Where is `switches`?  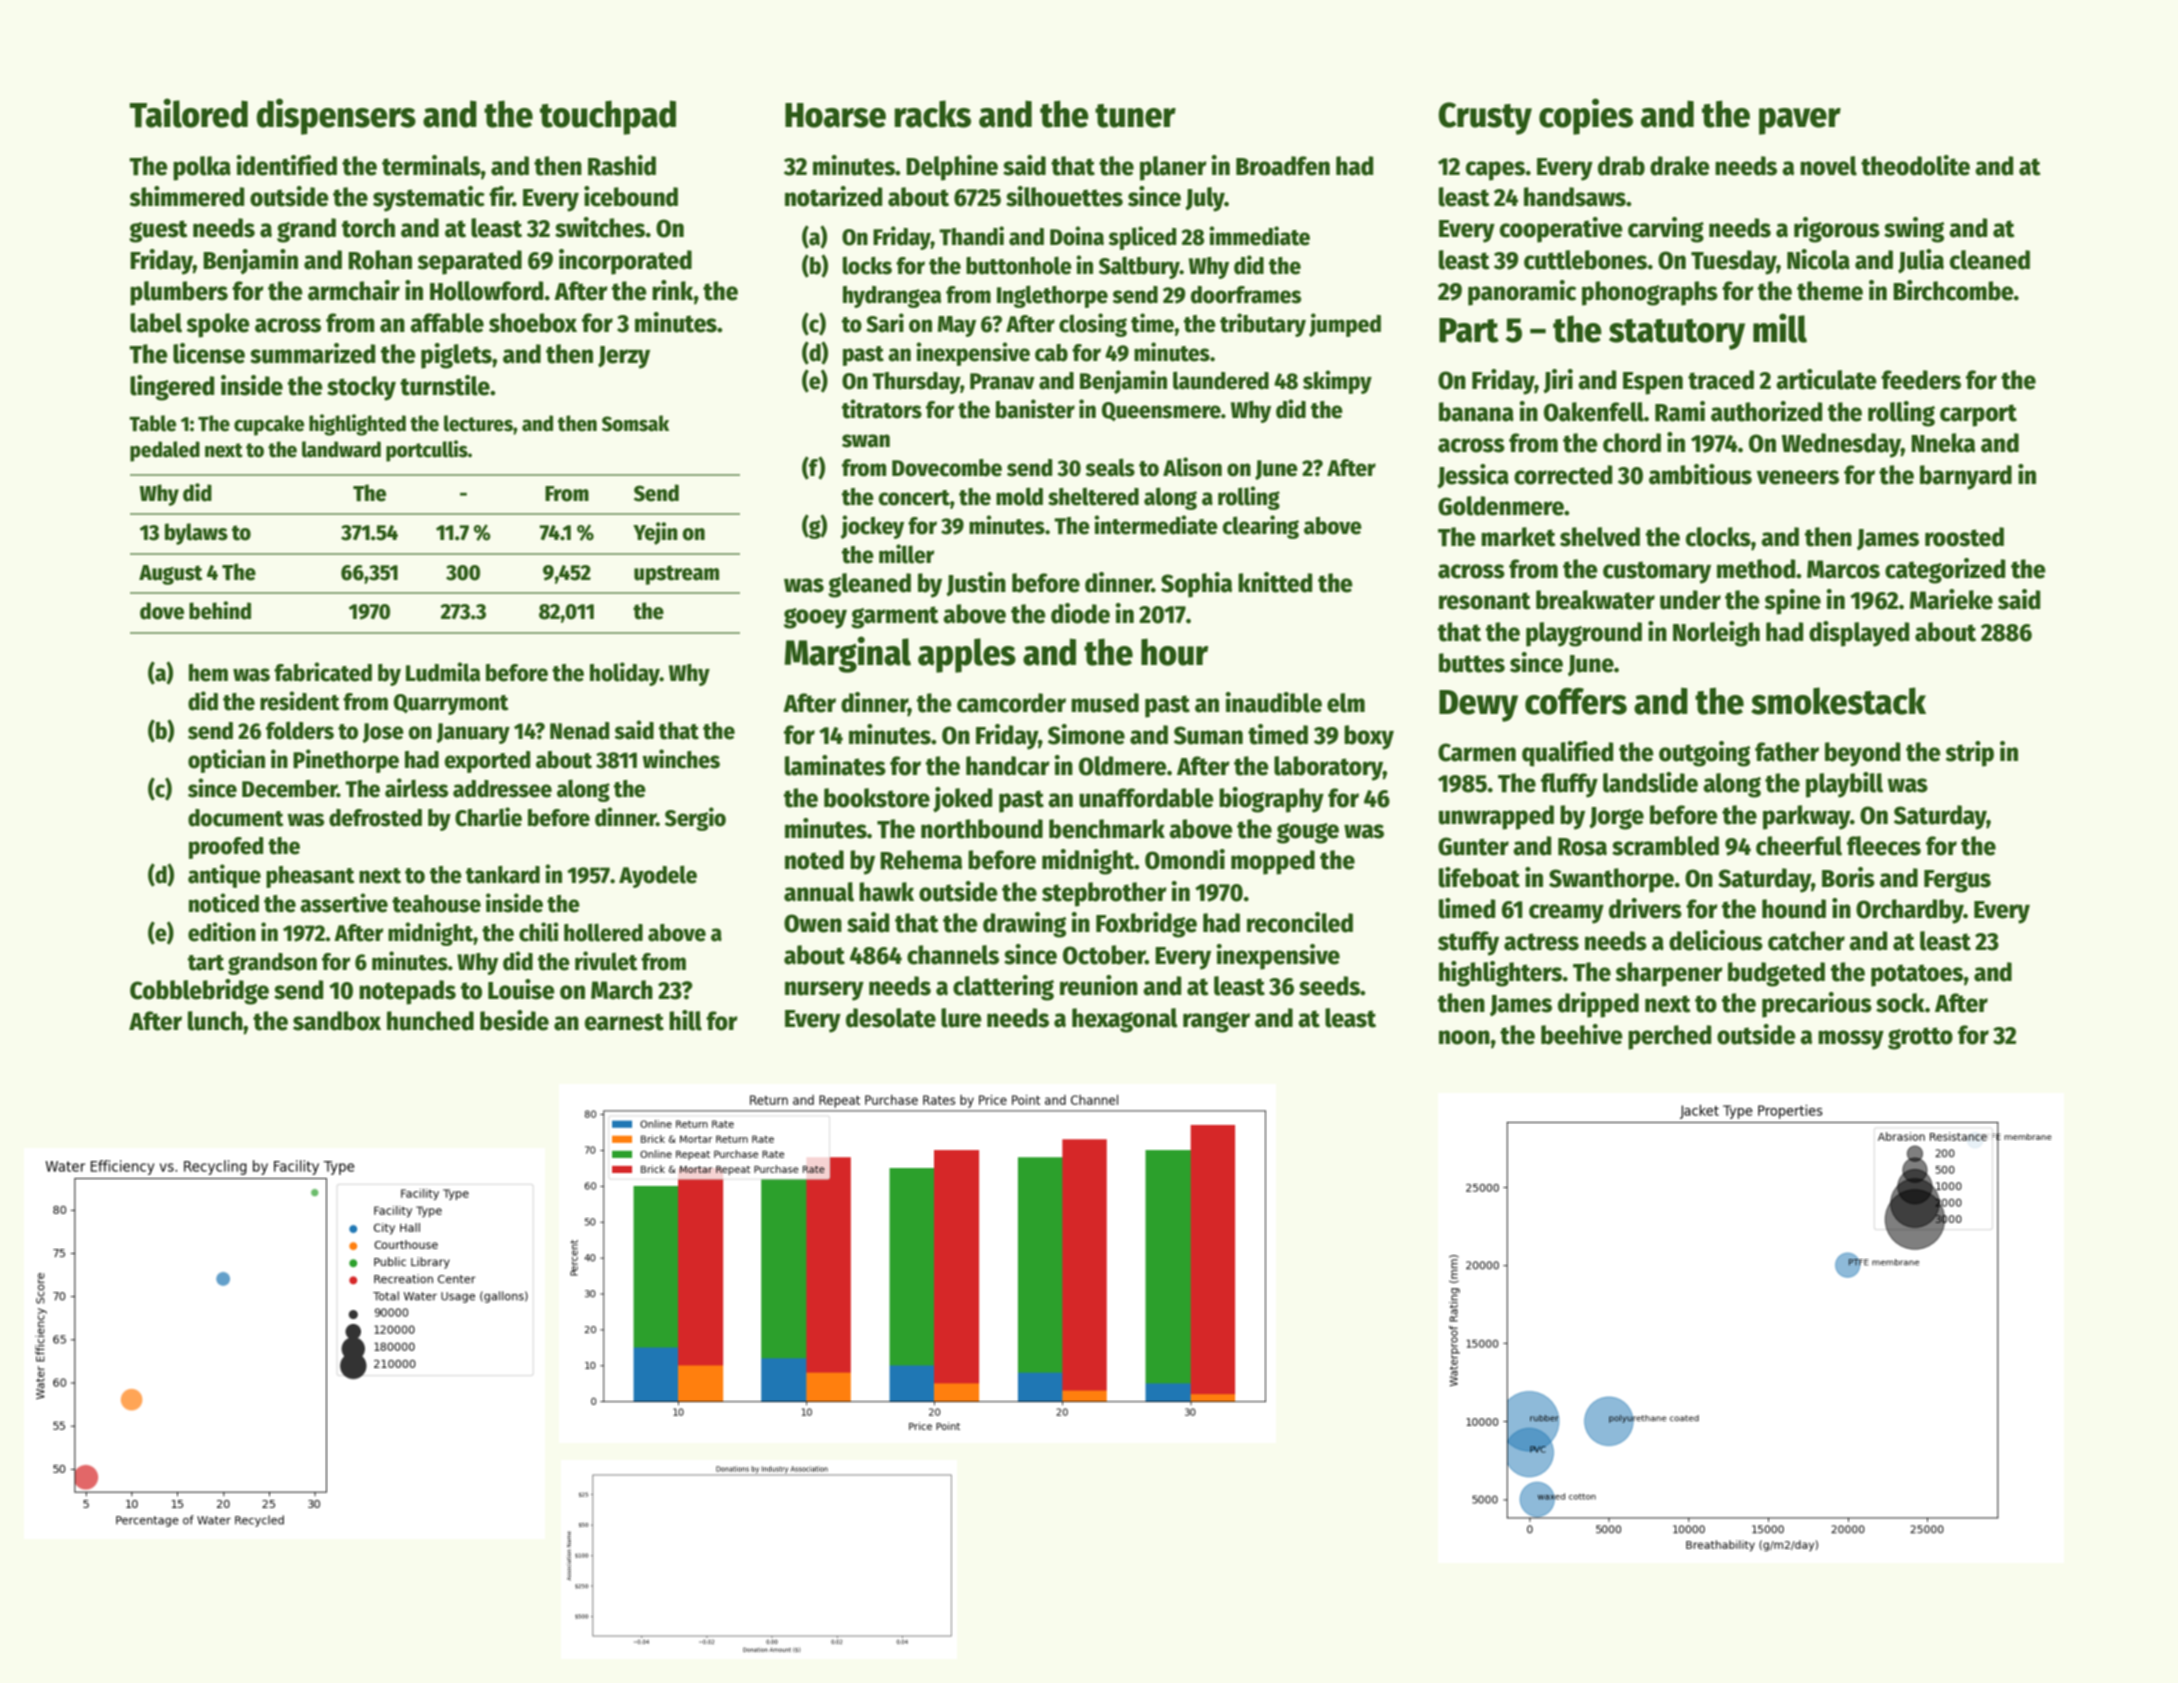 switches is located at coordinates (600, 227).
